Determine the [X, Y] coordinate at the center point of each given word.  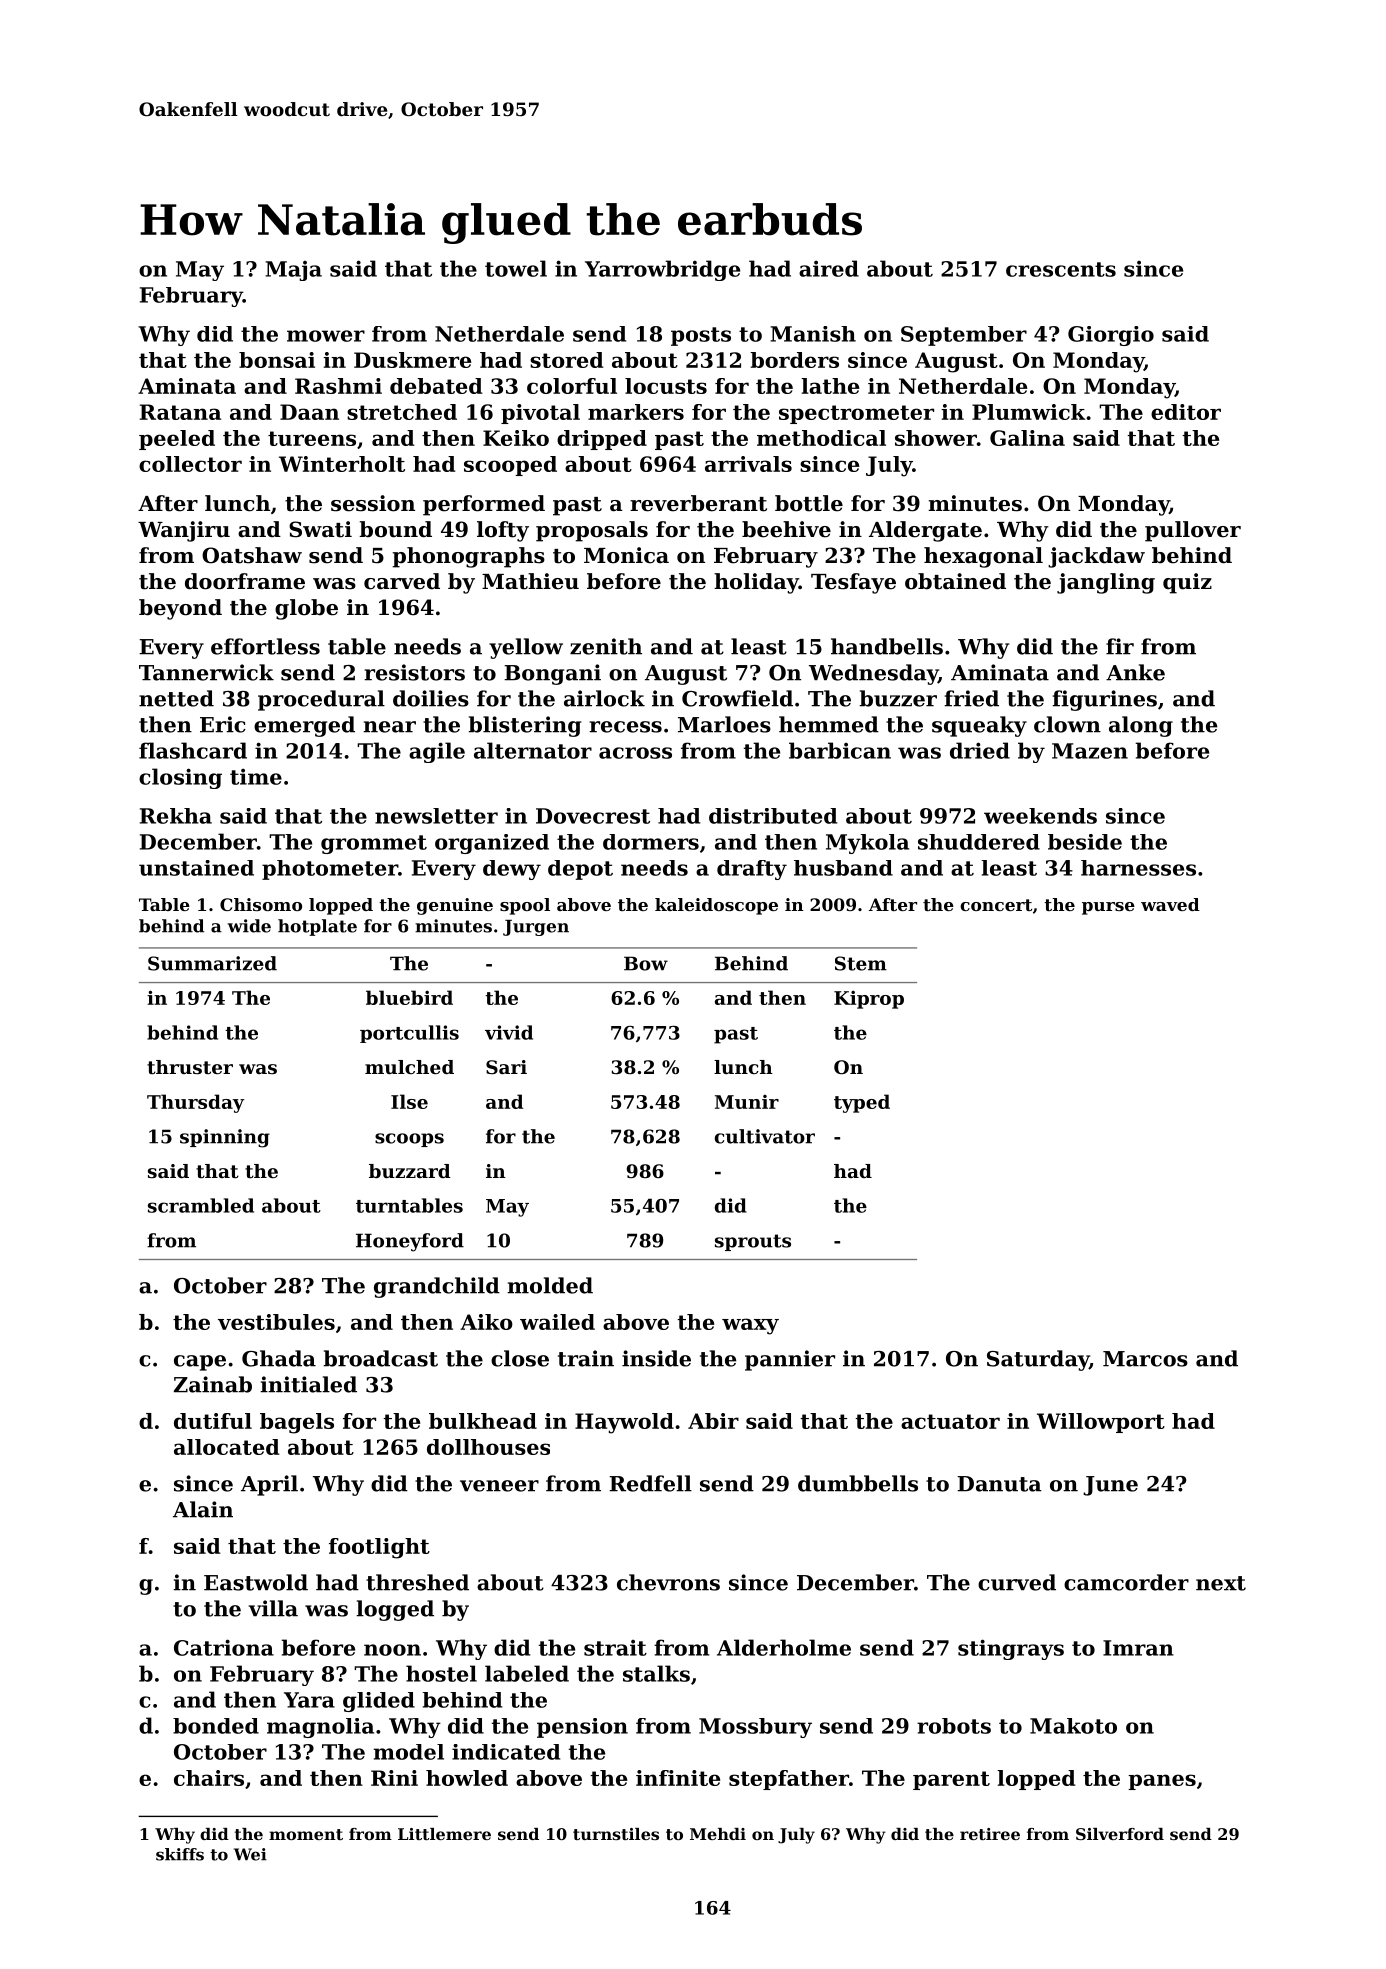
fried [971, 698]
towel [516, 268]
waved [1170, 904]
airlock [604, 698]
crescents [1061, 269]
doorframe [245, 581]
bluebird [409, 997]
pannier [790, 1360]
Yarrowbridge [662, 270]
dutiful [213, 1421]
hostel [441, 1673]
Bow [646, 963]
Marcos [1145, 1359]
